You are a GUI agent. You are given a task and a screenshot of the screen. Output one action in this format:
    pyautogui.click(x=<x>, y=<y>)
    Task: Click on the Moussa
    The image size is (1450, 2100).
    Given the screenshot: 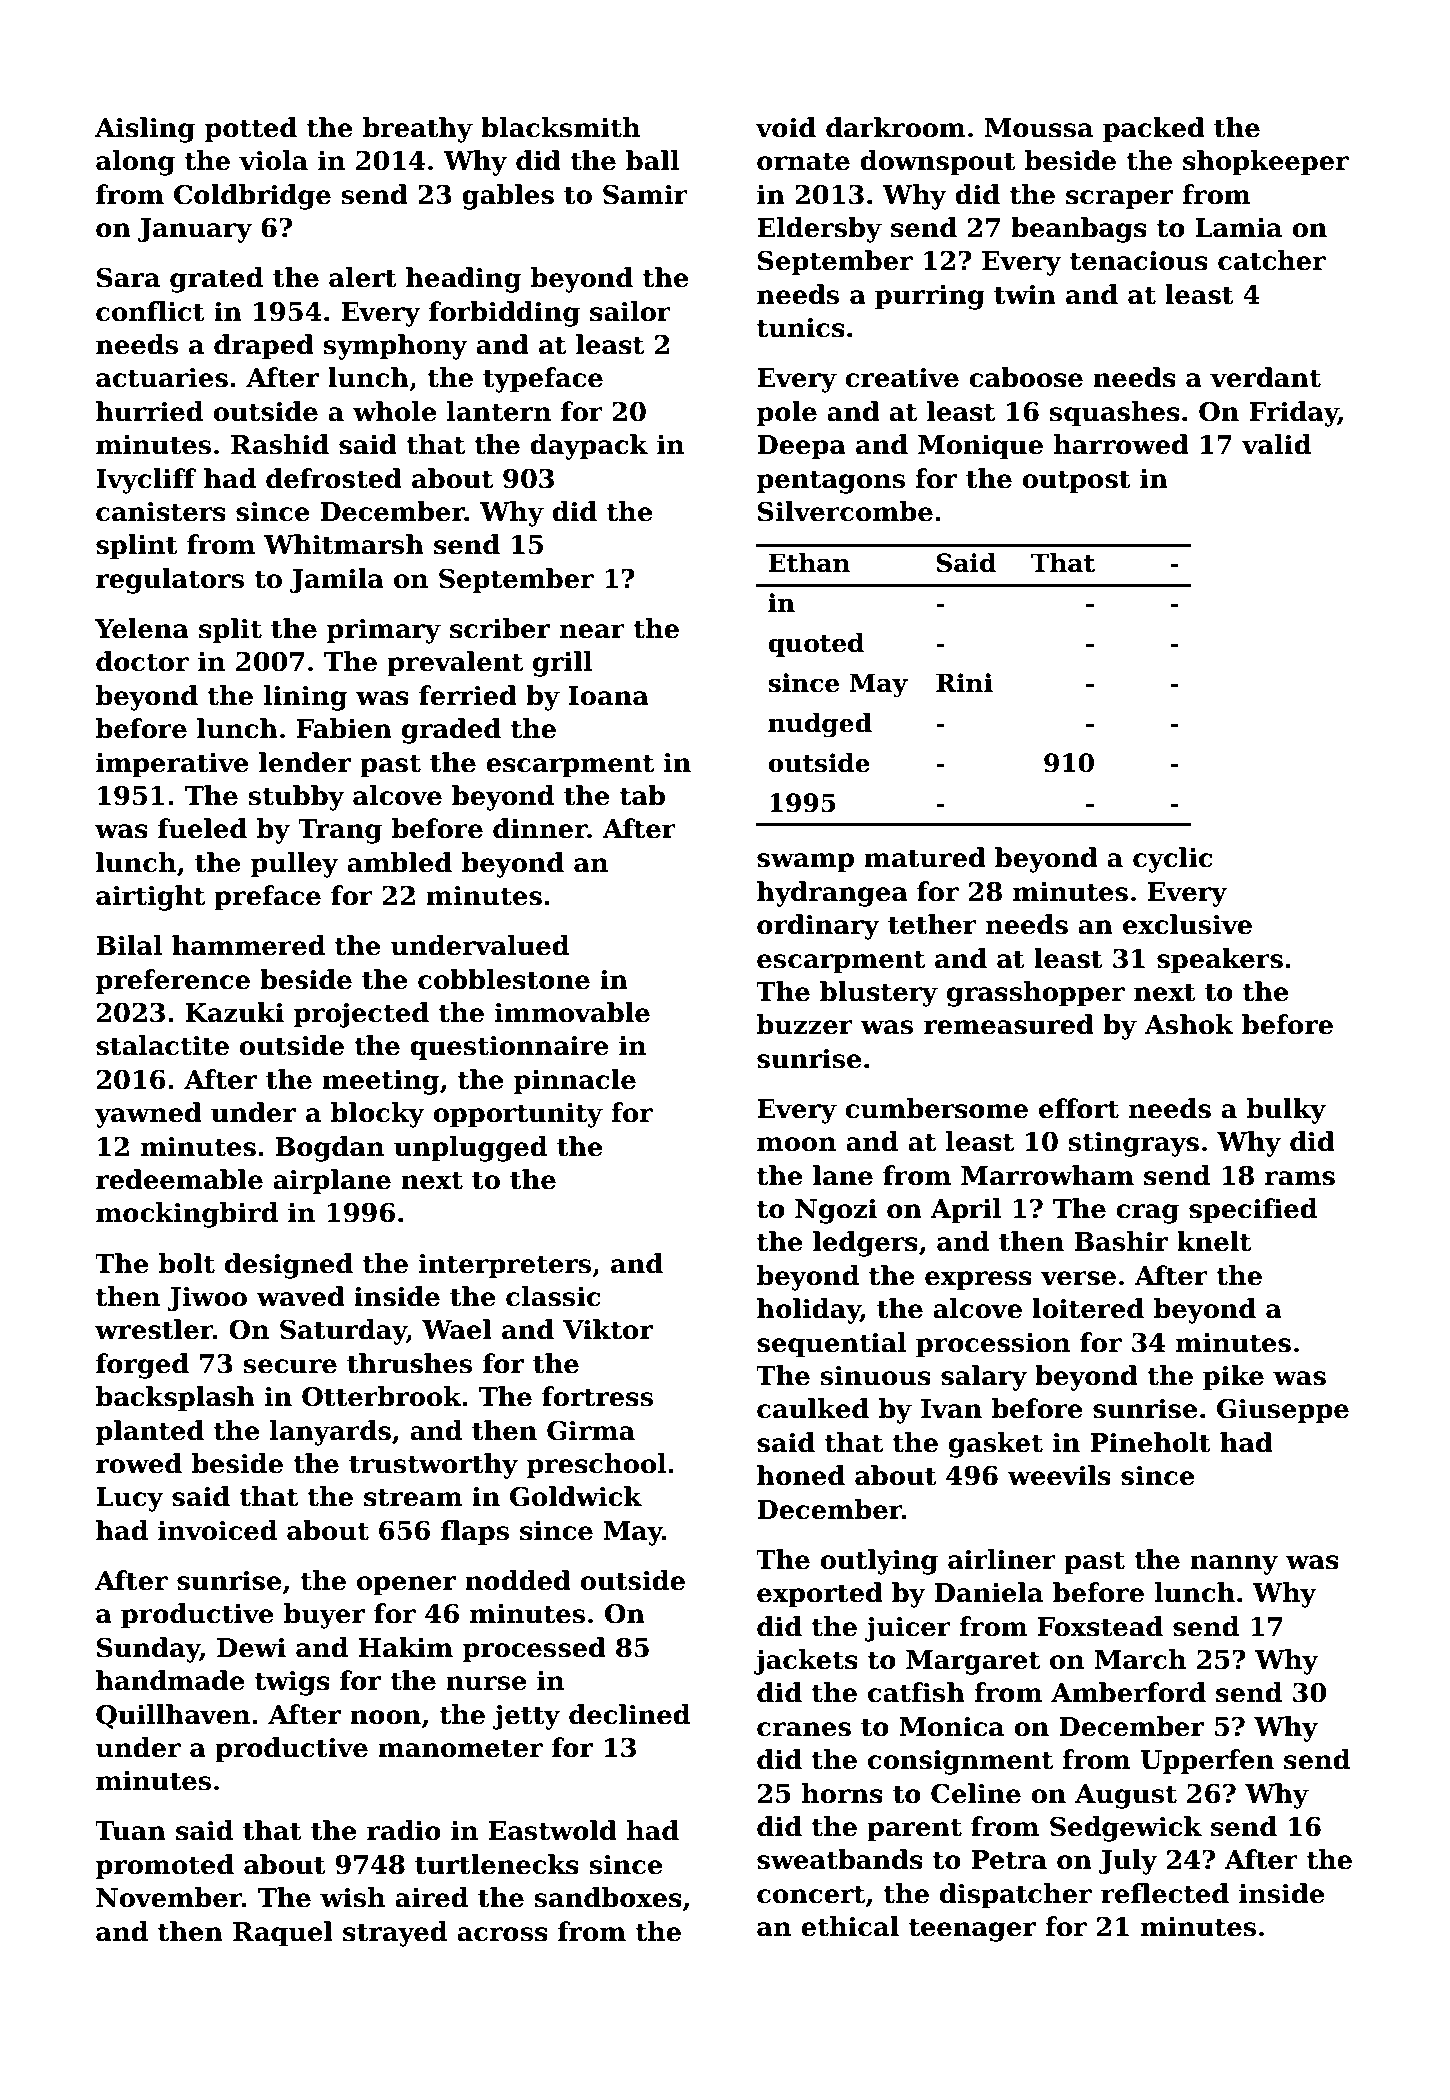 What is the action you would take?
    pyautogui.click(x=1039, y=128)
